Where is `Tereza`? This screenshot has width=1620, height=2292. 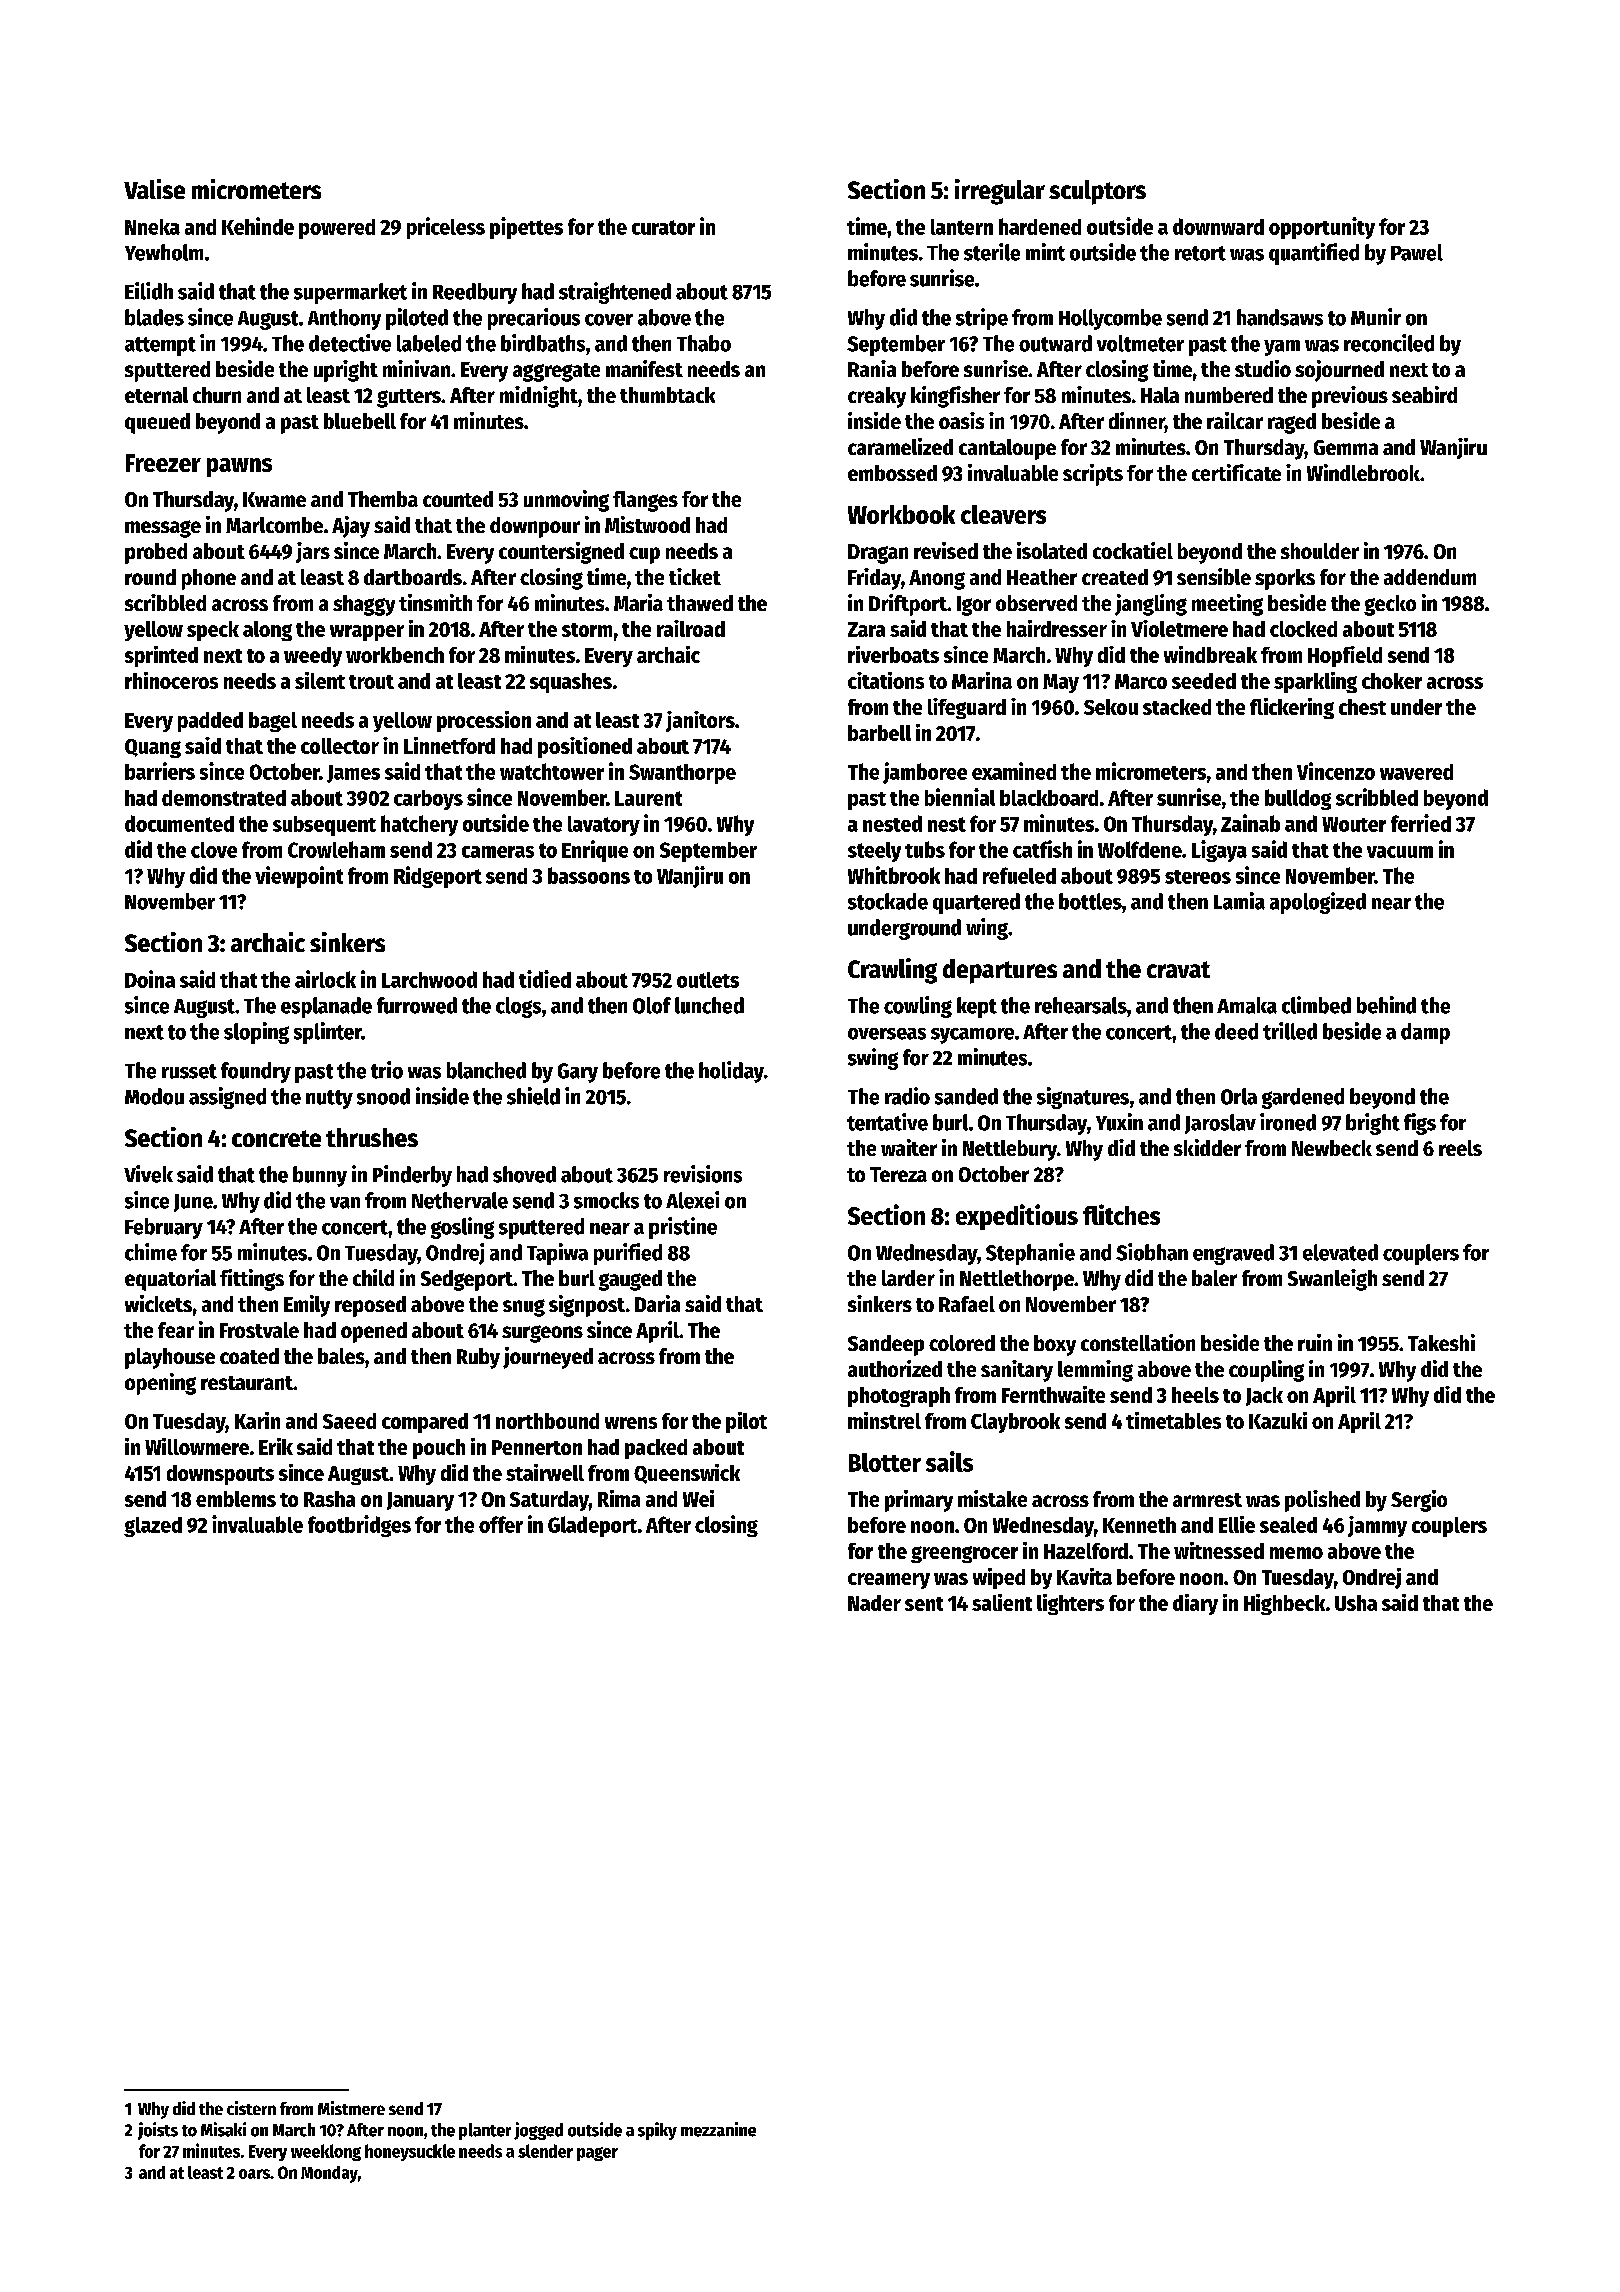 Tereza is located at coordinates (898, 1174).
